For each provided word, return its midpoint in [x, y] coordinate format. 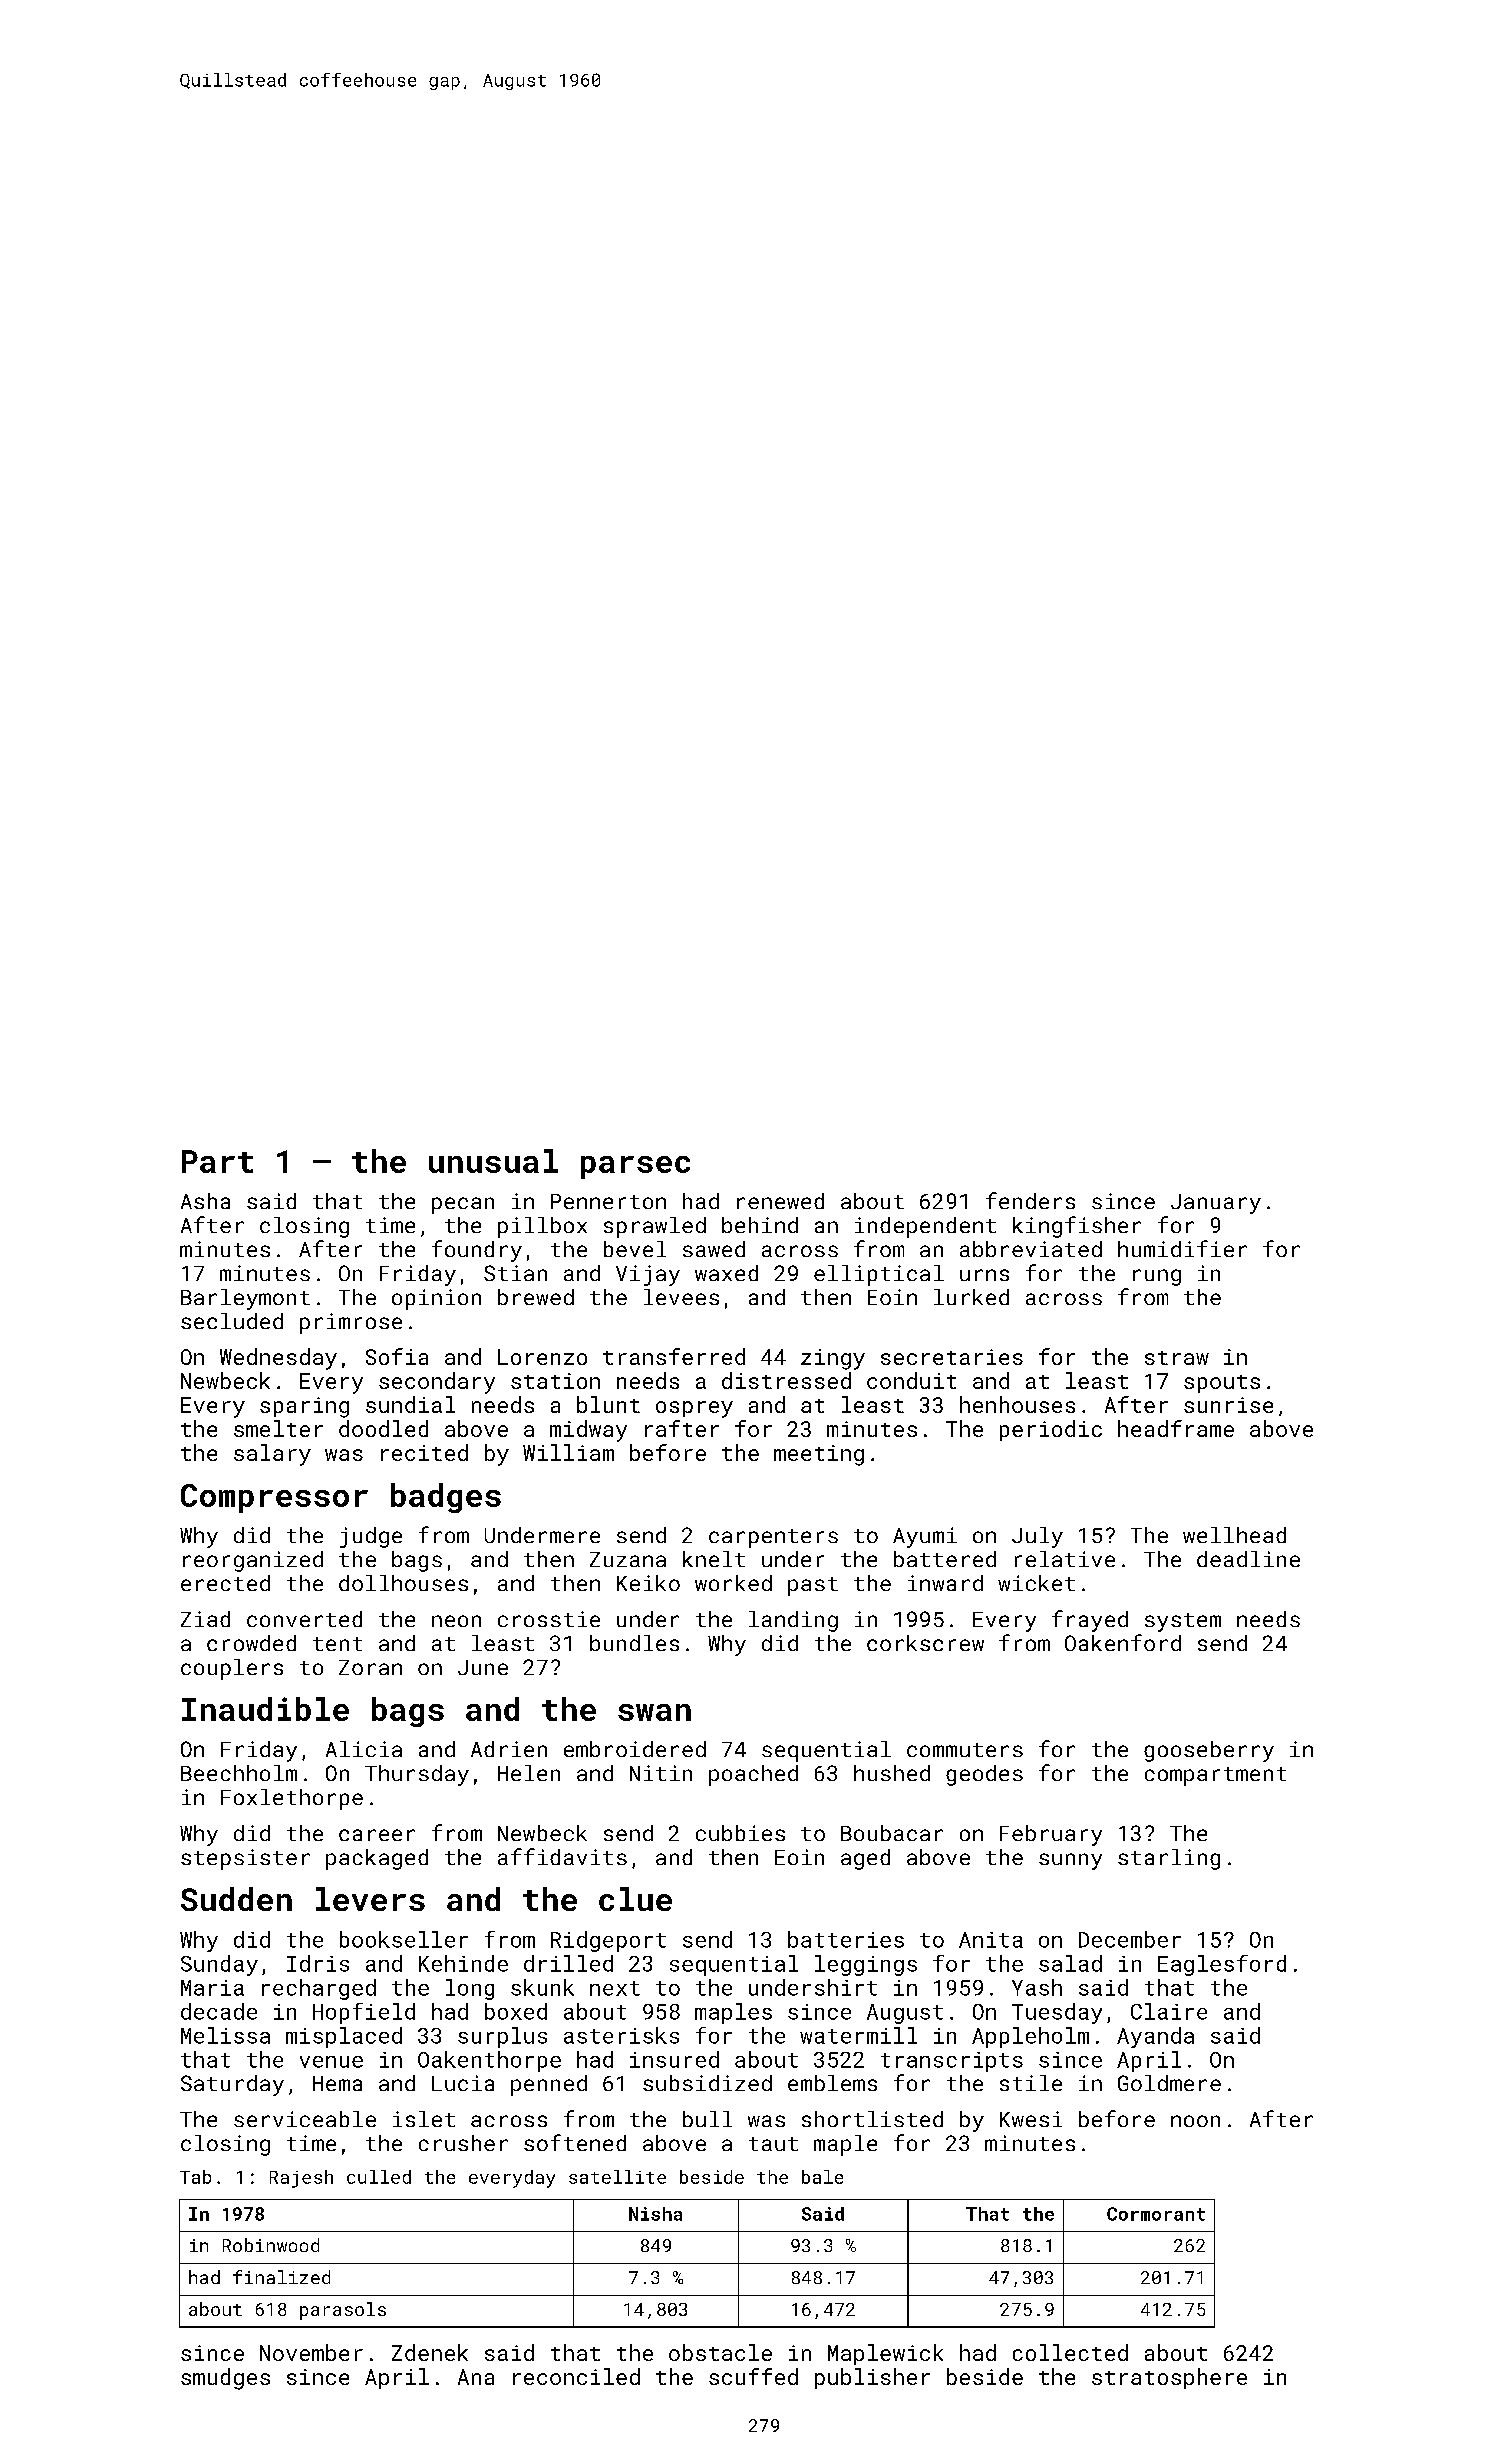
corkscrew [925, 1643]
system [1183, 1622]
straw [1177, 1358]
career [377, 1835]
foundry [477, 1251]
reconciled [576, 2376]
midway [588, 1431]
